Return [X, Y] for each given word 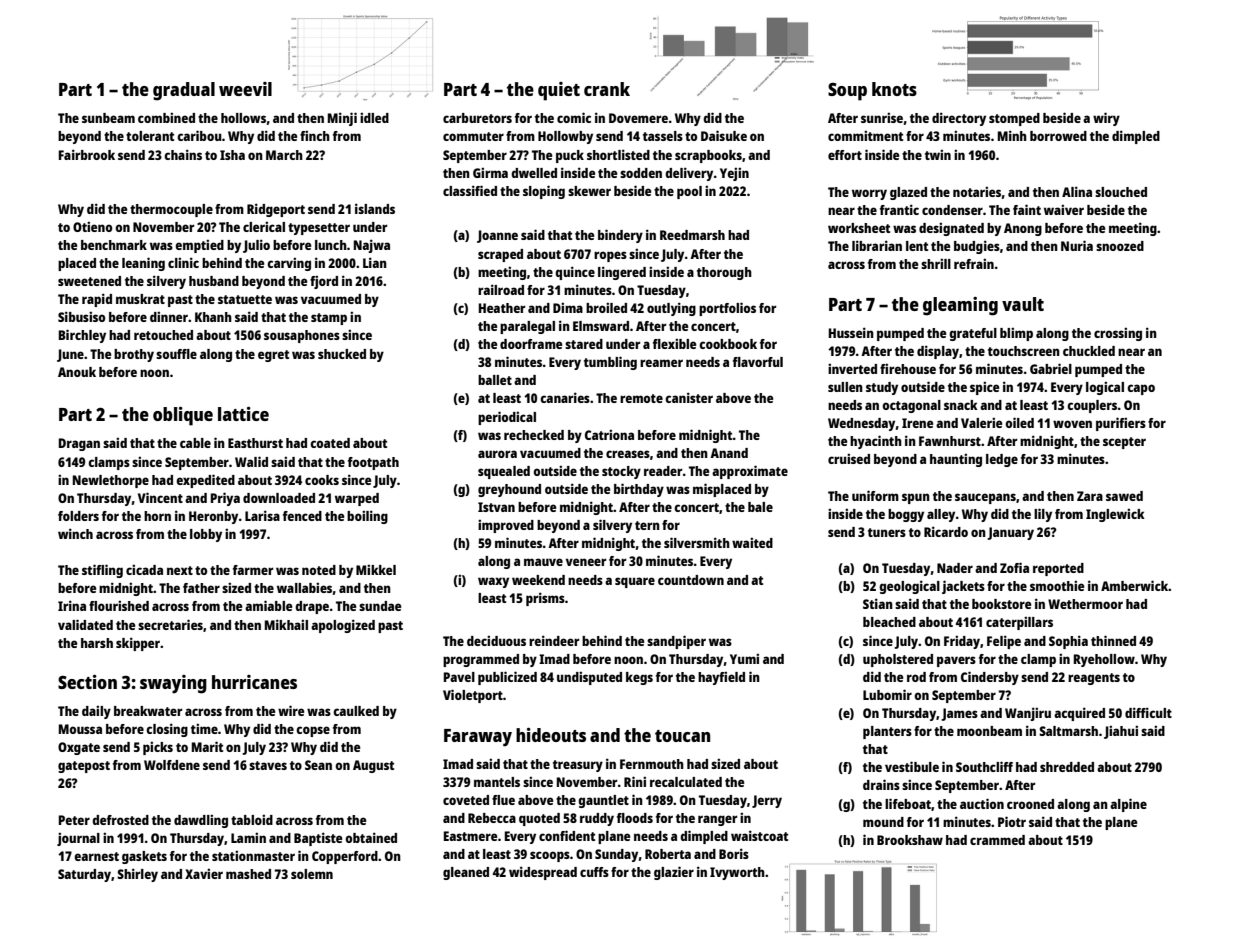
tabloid [252, 819]
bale [760, 507]
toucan [682, 736]
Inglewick [1115, 515]
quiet [559, 91]
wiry [1106, 119]
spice [984, 388]
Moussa [80, 729]
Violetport [473, 696]
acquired [1079, 714]
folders [78, 516]
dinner [169, 316]
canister [689, 397]
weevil [245, 89]
